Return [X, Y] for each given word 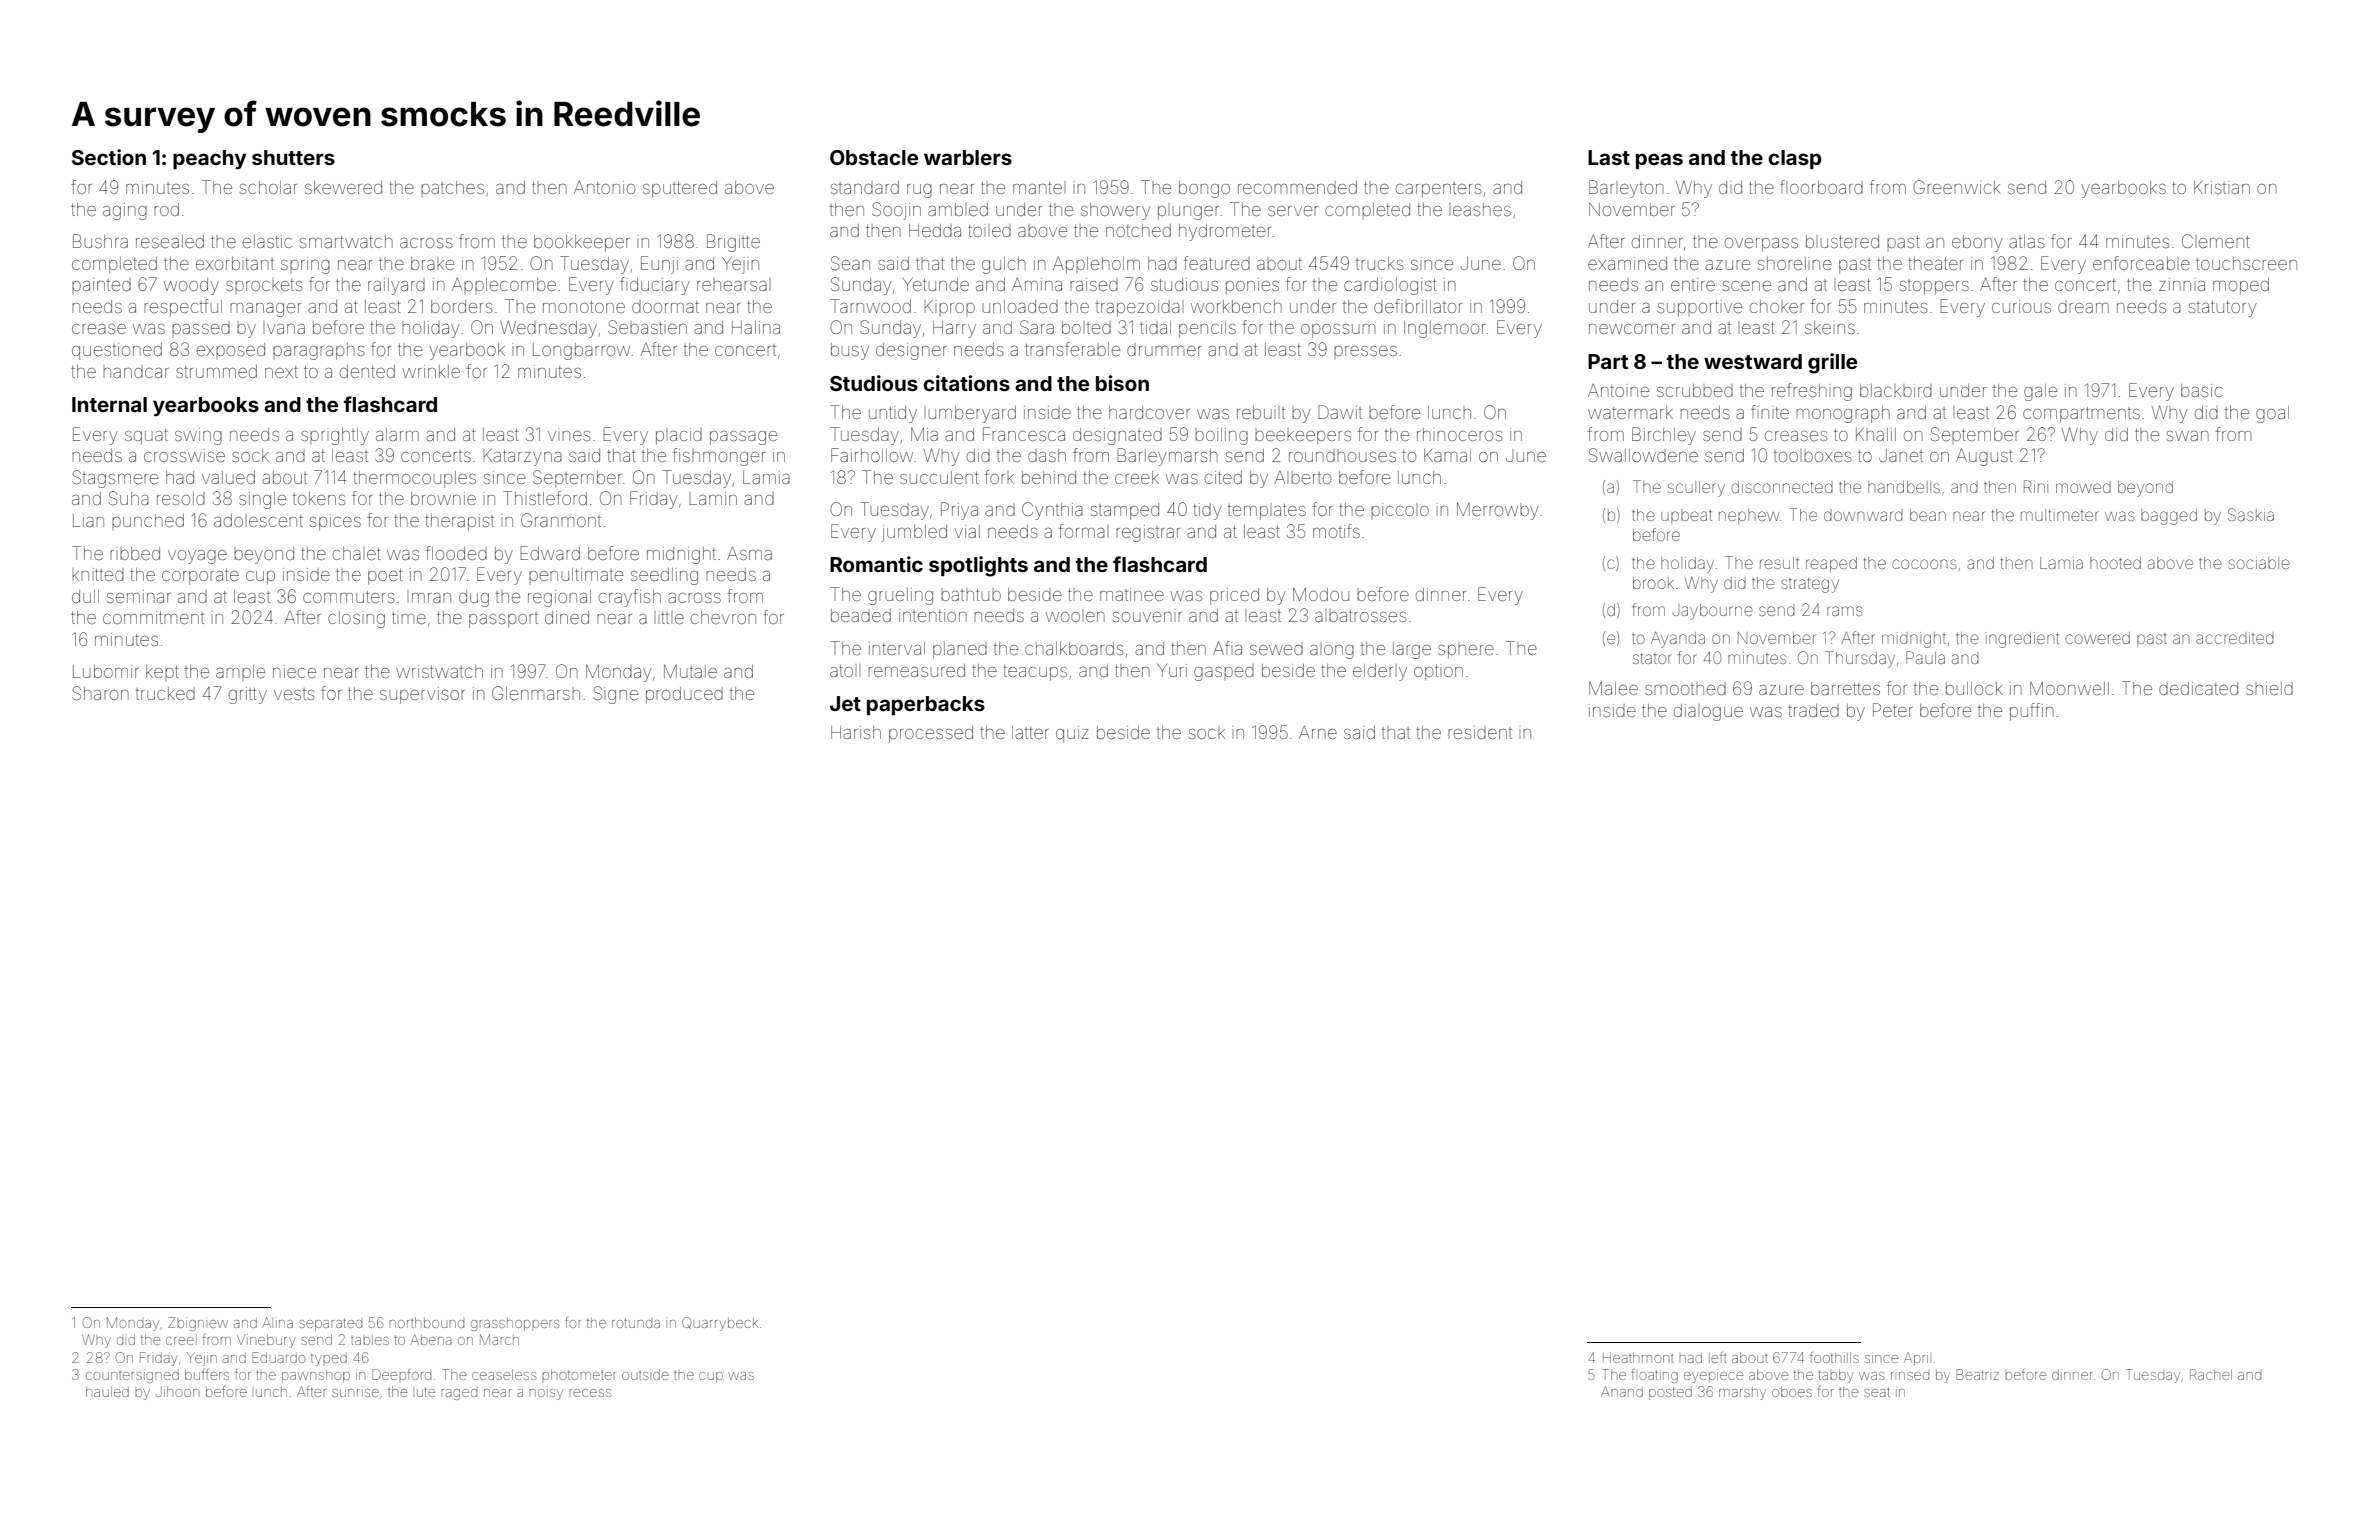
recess [590, 1393]
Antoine [1618, 390]
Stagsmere [115, 479]
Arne [1318, 732]
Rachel [2211, 1374]
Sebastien [647, 327]
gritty [248, 695]
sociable [2259, 563]
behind [1049, 477]
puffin [2032, 712]
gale [2040, 392]
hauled [107, 1391]
